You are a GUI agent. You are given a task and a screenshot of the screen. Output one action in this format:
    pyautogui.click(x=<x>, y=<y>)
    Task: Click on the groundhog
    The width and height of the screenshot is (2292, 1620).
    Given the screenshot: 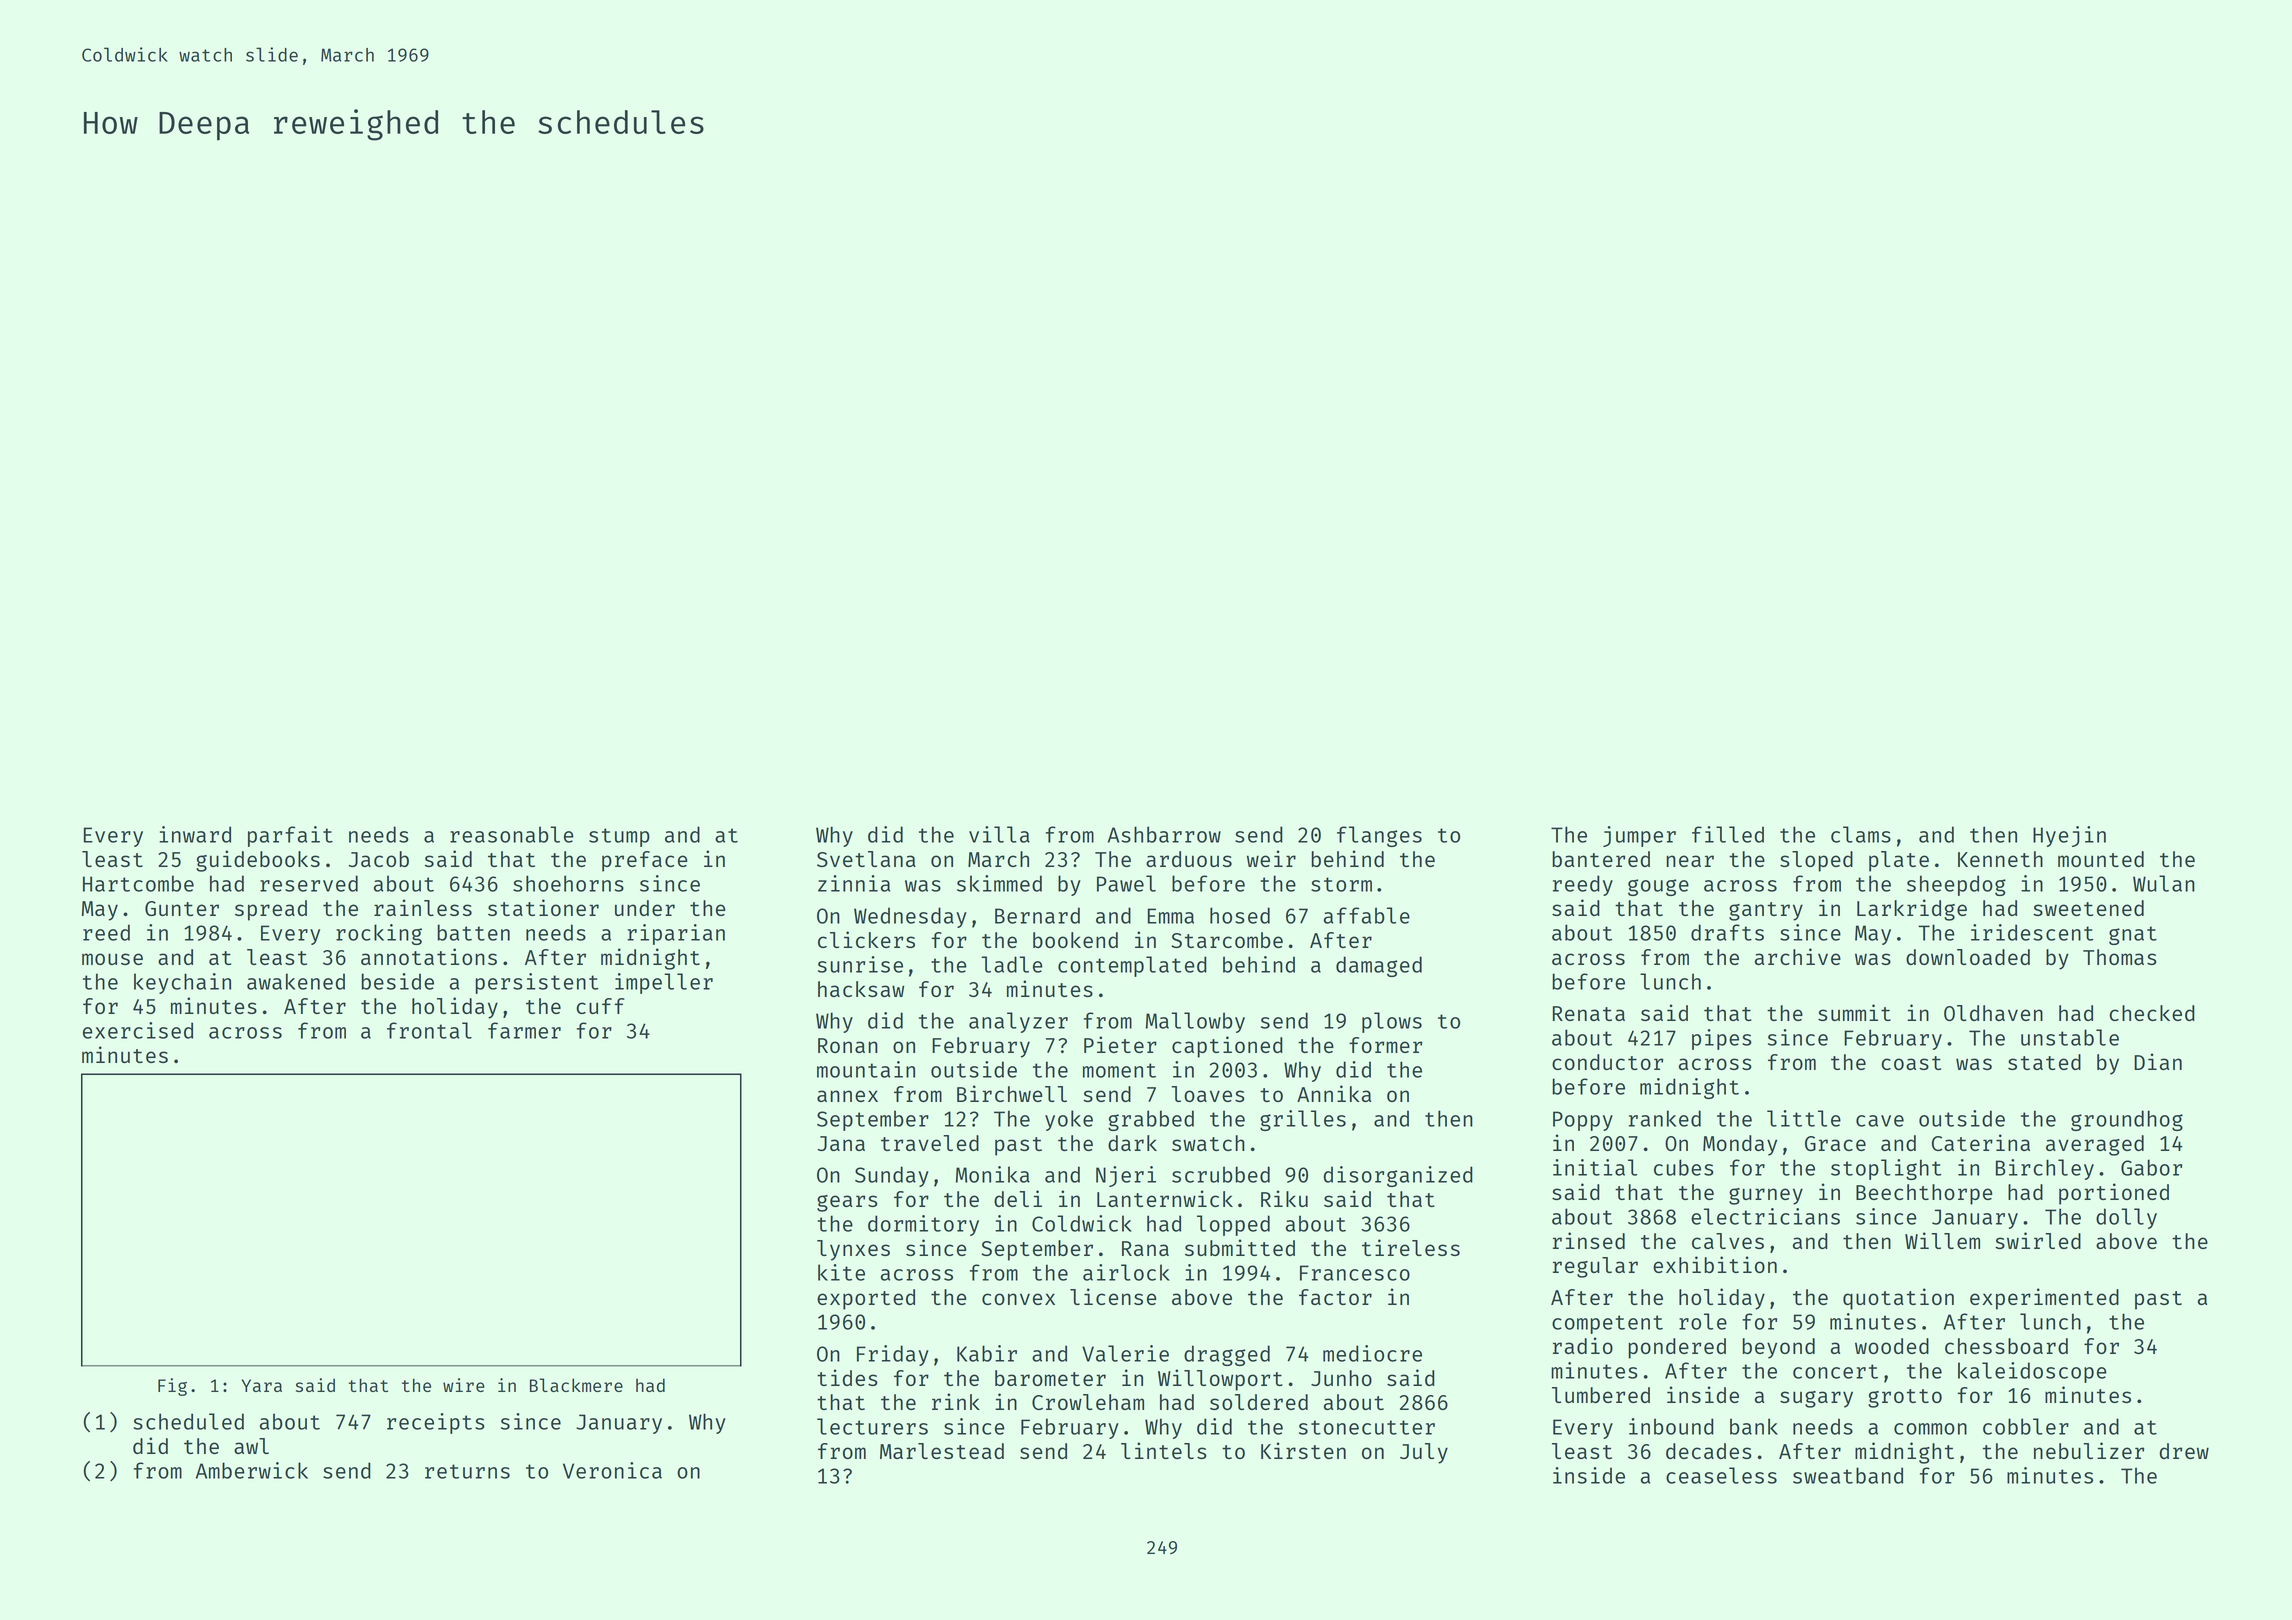 What is the action you would take?
    pyautogui.click(x=2127, y=1120)
